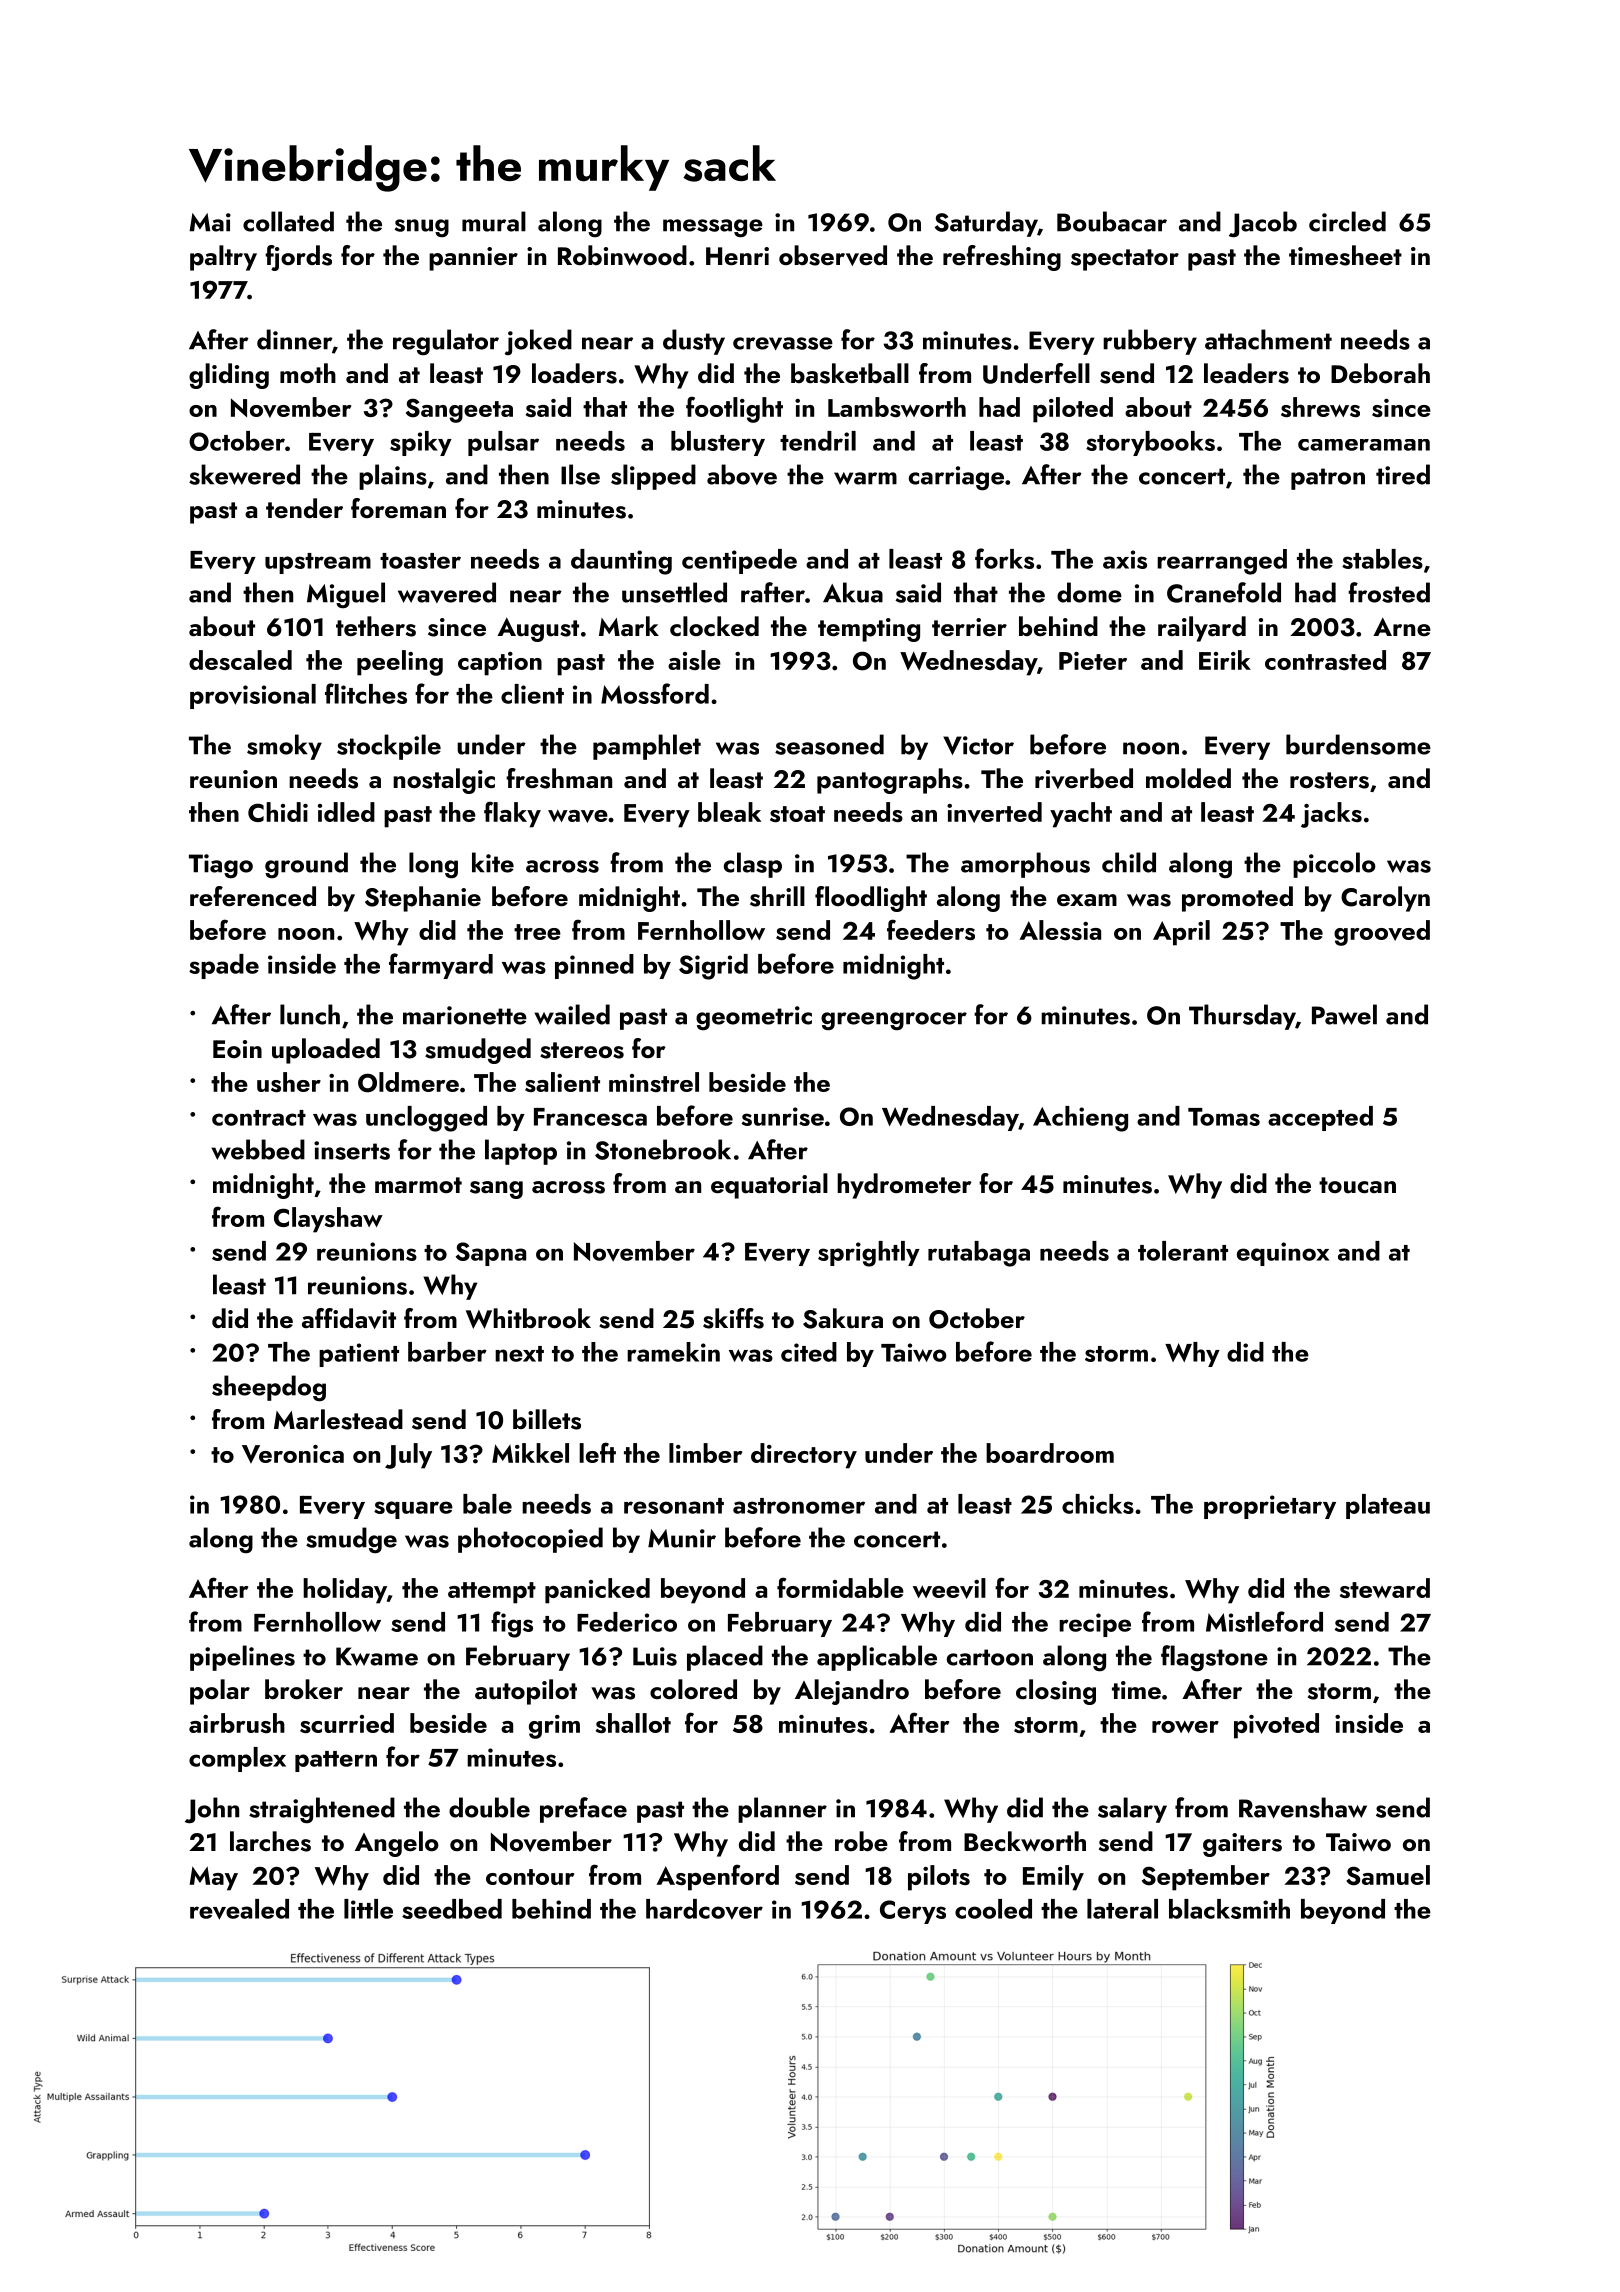 This page has height=2292, width=1620. What do you see at coordinates (742, 474) in the page?
I see `above` at bounding box center [742, 474].
